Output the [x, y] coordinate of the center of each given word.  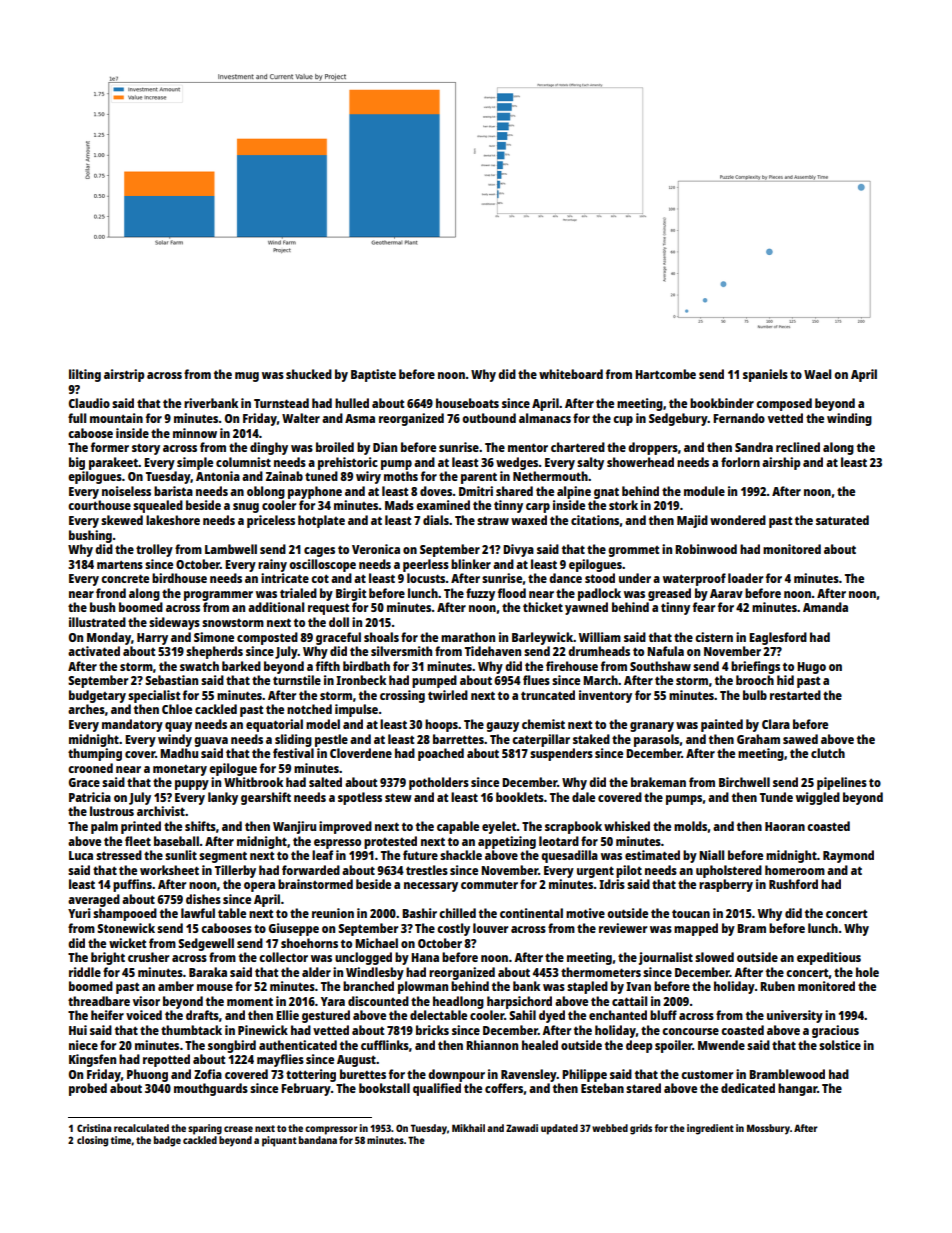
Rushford [793, 884]
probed [88, 1089]
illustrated [97, 622]
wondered [738, 520]
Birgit [351, 594]
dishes [203, 899]
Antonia [218, 476]
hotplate [321, 521]
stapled [587, 987]
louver [490, 928]
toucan [691, 913]
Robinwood [706, 549]
